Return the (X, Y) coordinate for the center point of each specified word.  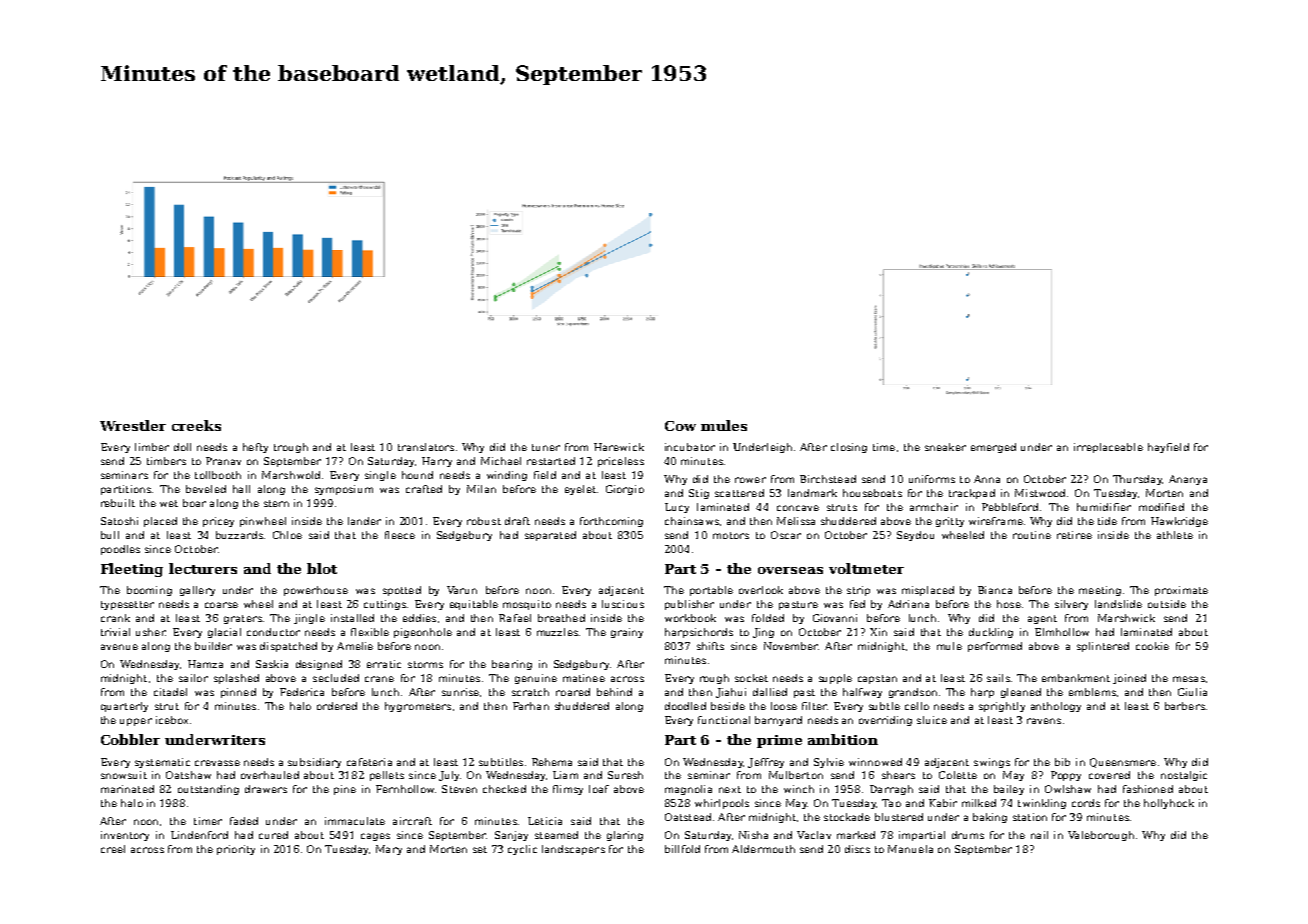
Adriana (908, 604)
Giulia (1192, 692)
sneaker (945, 447)
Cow (680, 426)
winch (799, 789)
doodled (685, 706)
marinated (127, 789)
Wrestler (133, 425)
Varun (462, 590)
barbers (1185, 706)
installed (352, 618)
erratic (384, 664)
